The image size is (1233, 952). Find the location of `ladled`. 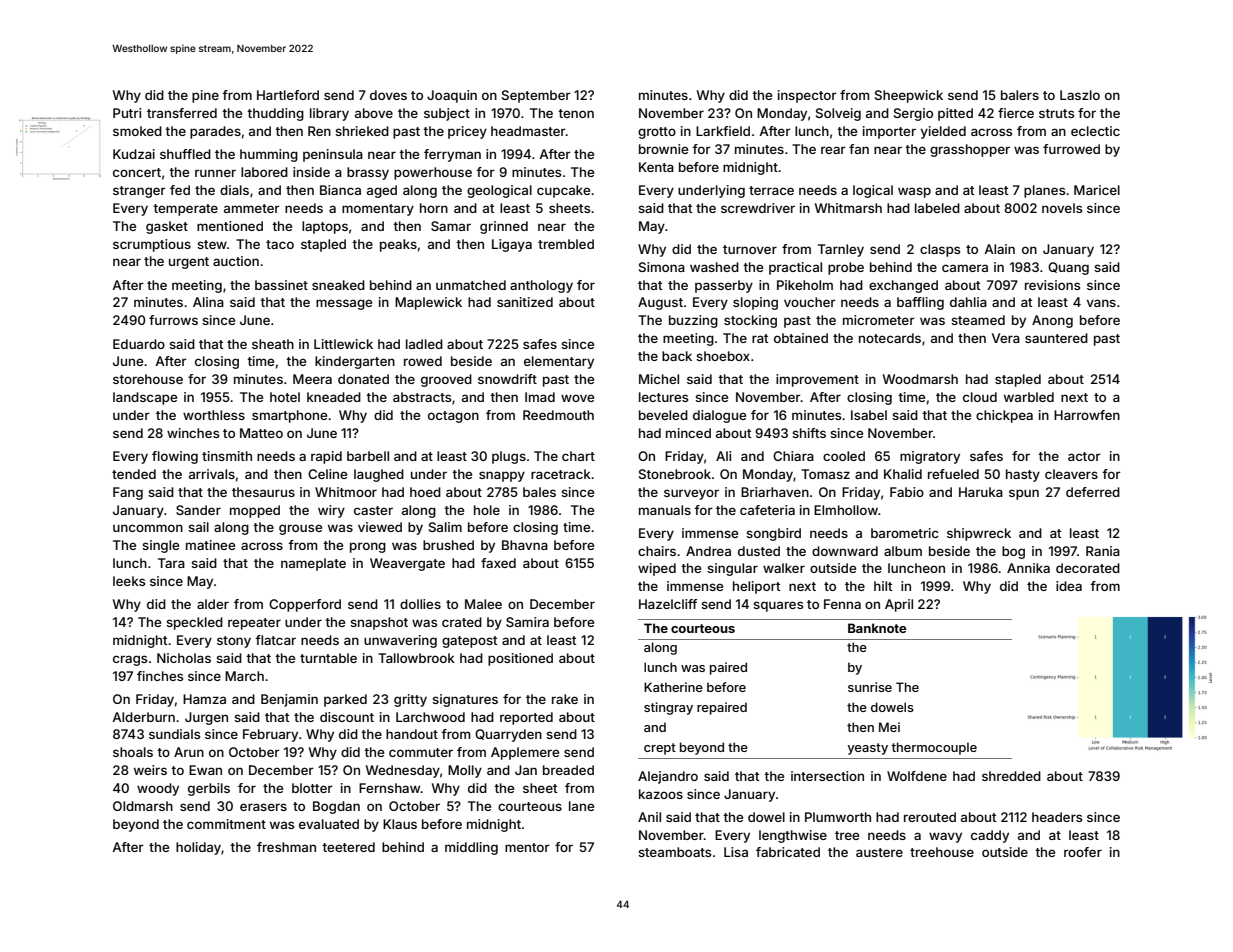

ladled is located at coordinates (424, 344).
